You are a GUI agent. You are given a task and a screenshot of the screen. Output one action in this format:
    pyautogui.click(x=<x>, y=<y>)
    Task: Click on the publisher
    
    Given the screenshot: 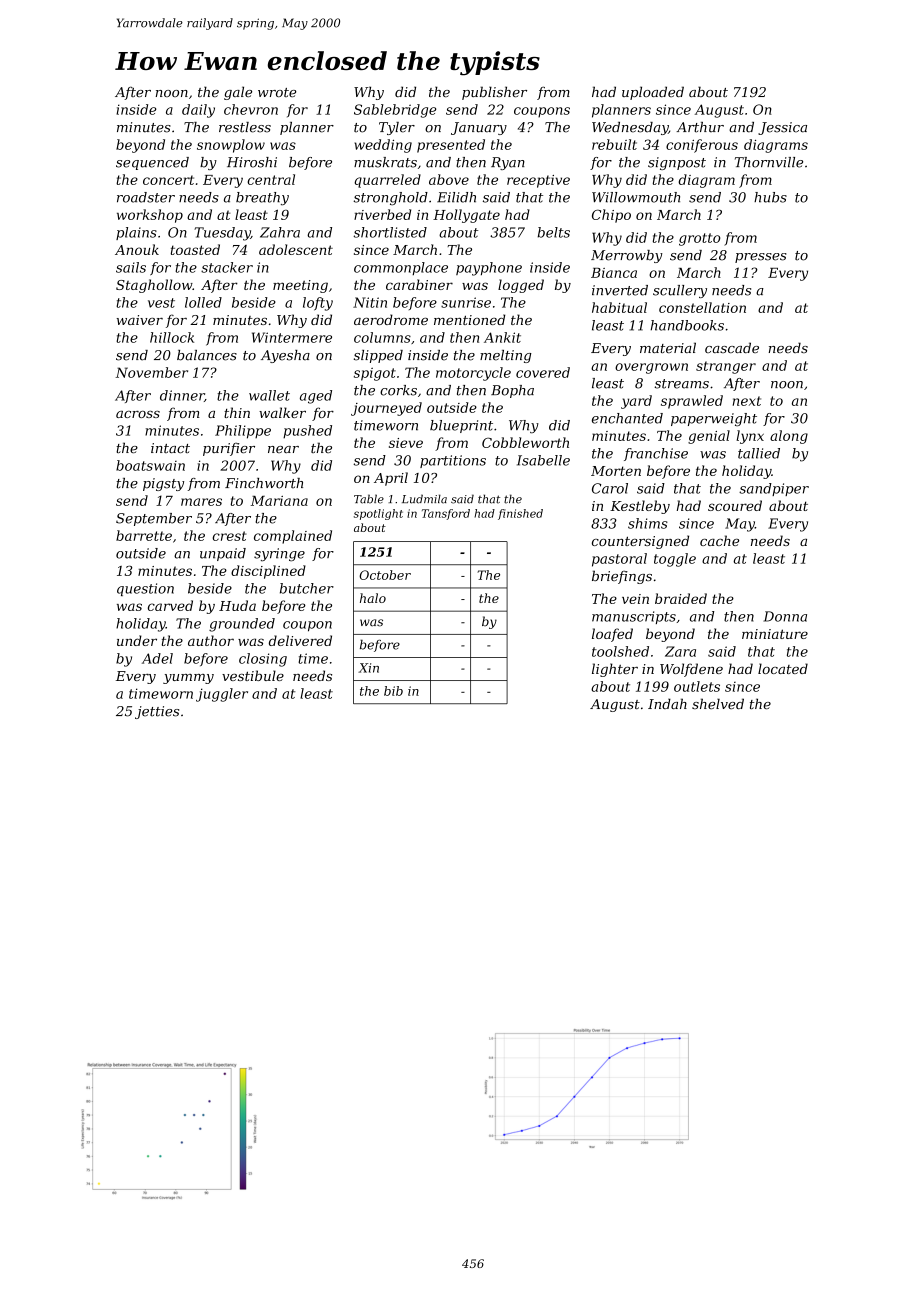 What is the action you would take?
    pyautogui.click(x=494, y=93)
